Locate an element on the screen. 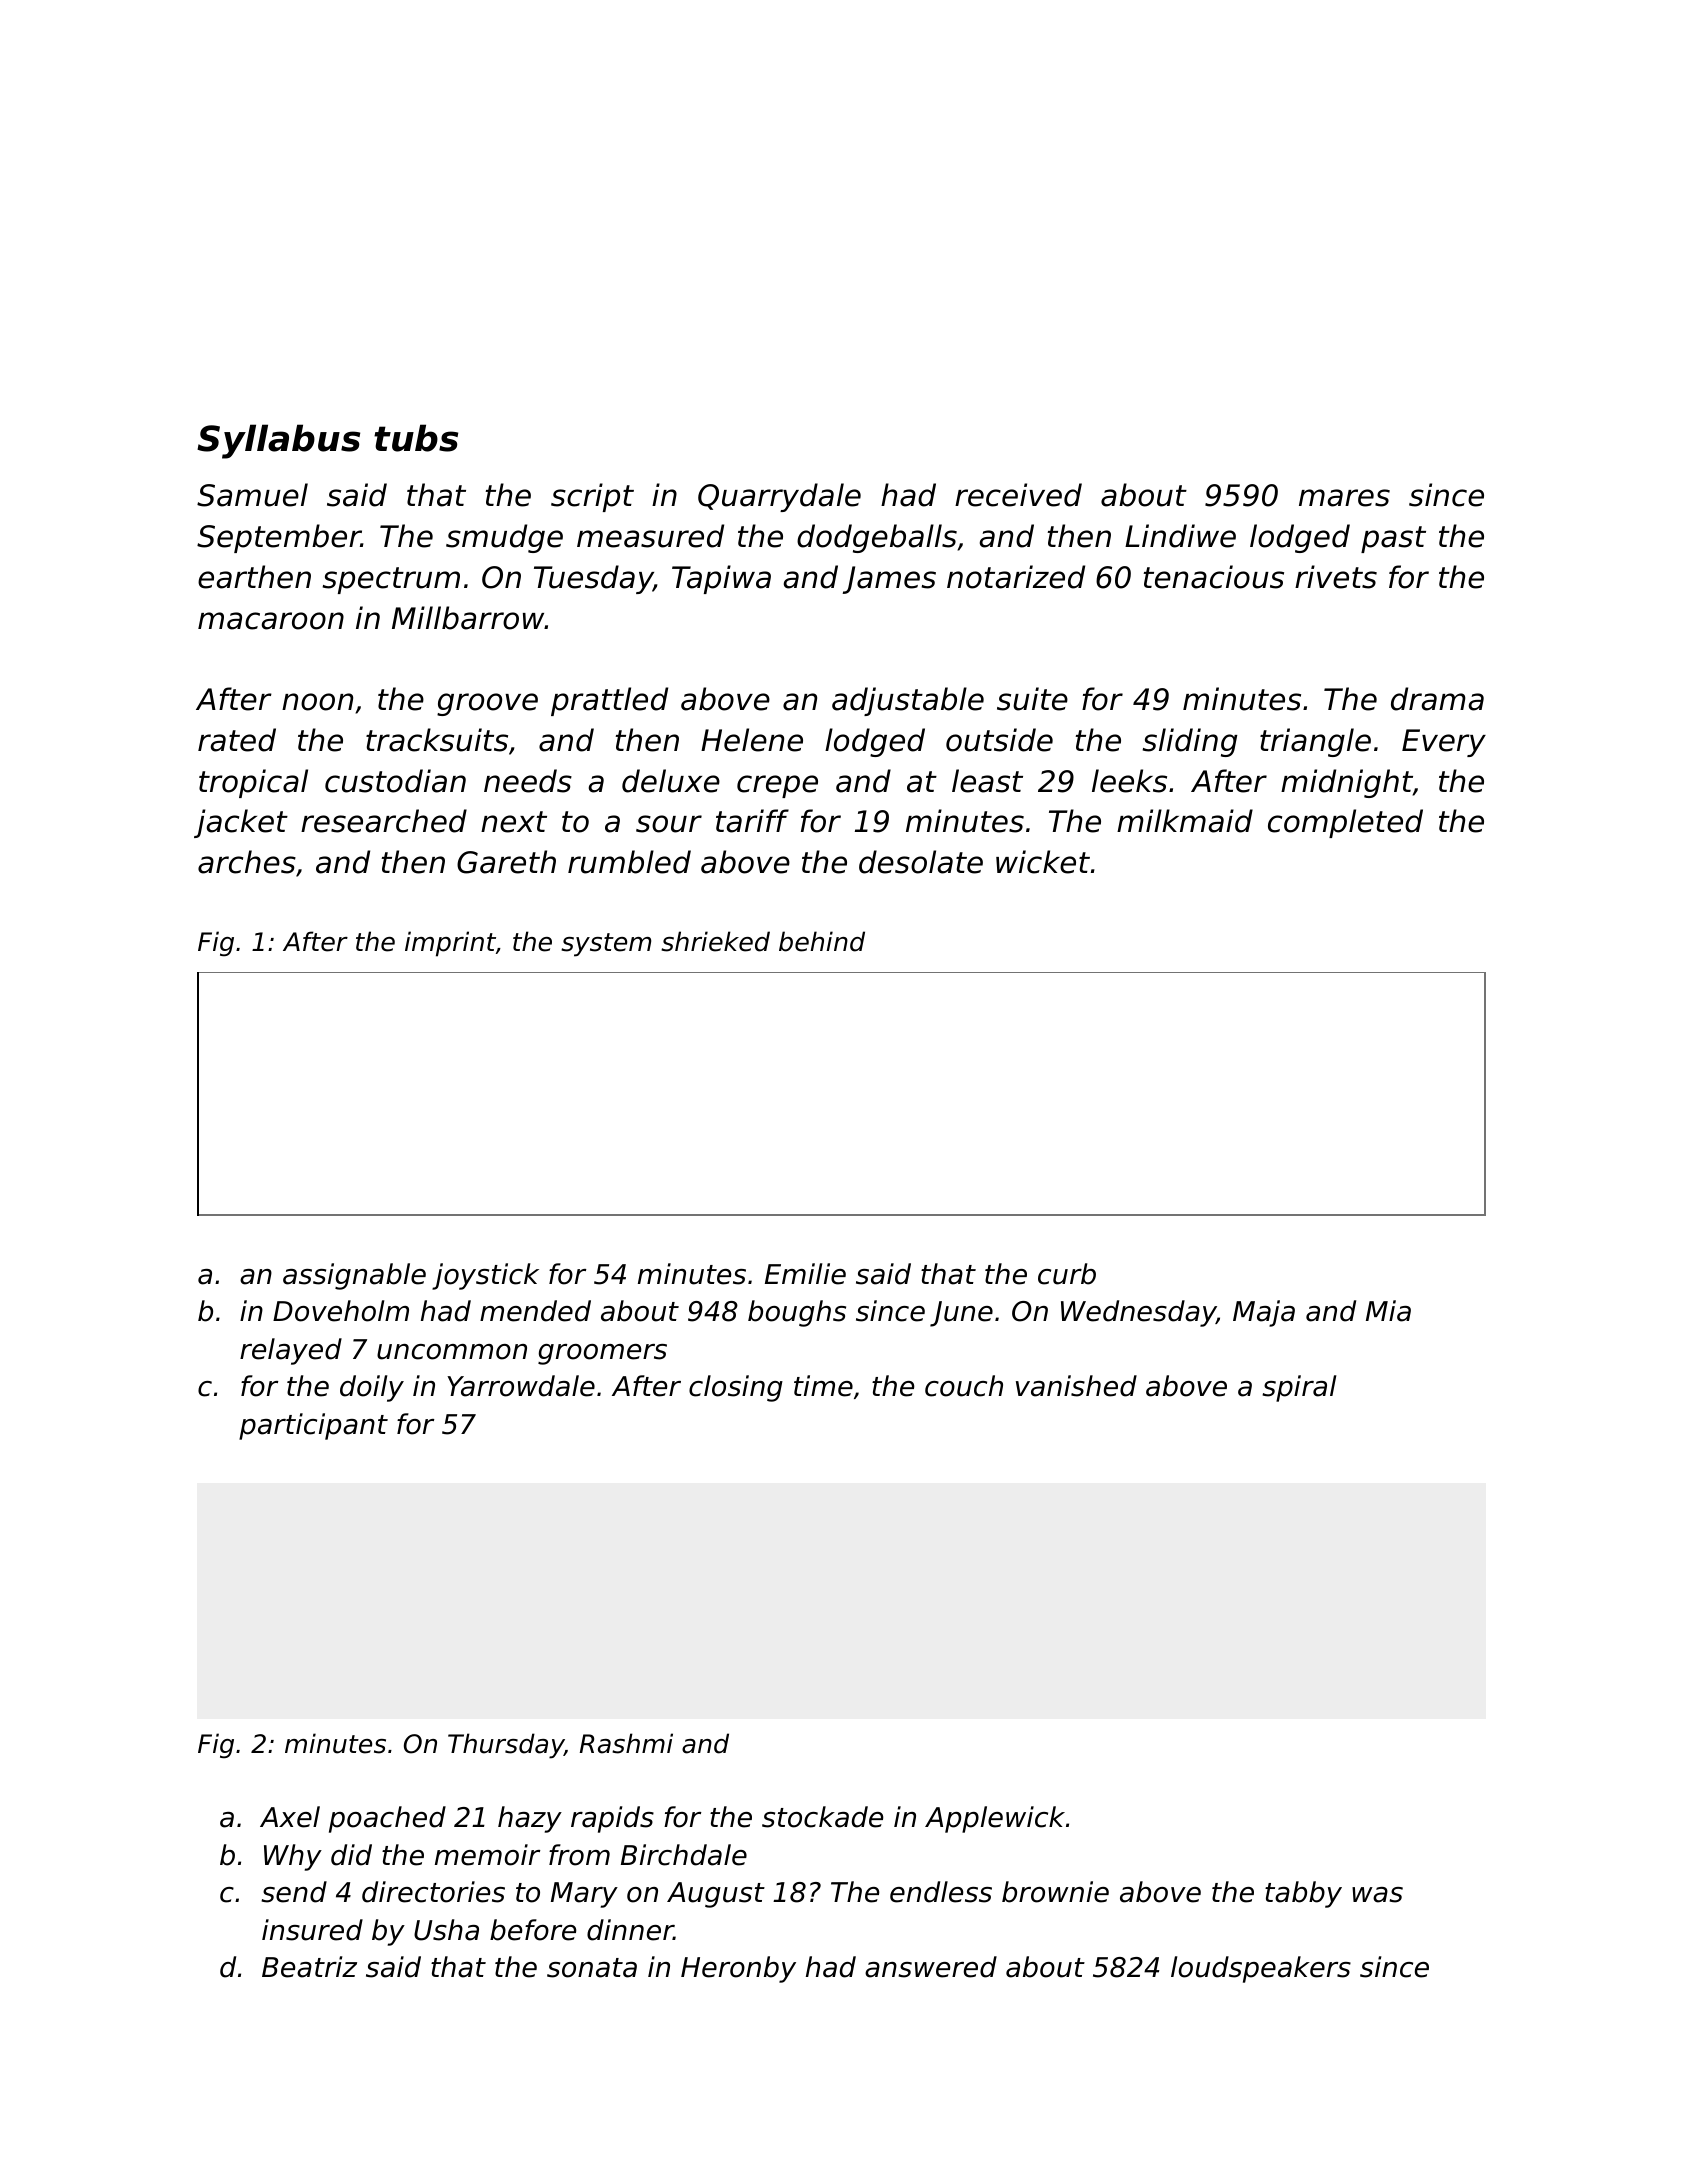  Thursday is located at coordinates (506, 1746).
